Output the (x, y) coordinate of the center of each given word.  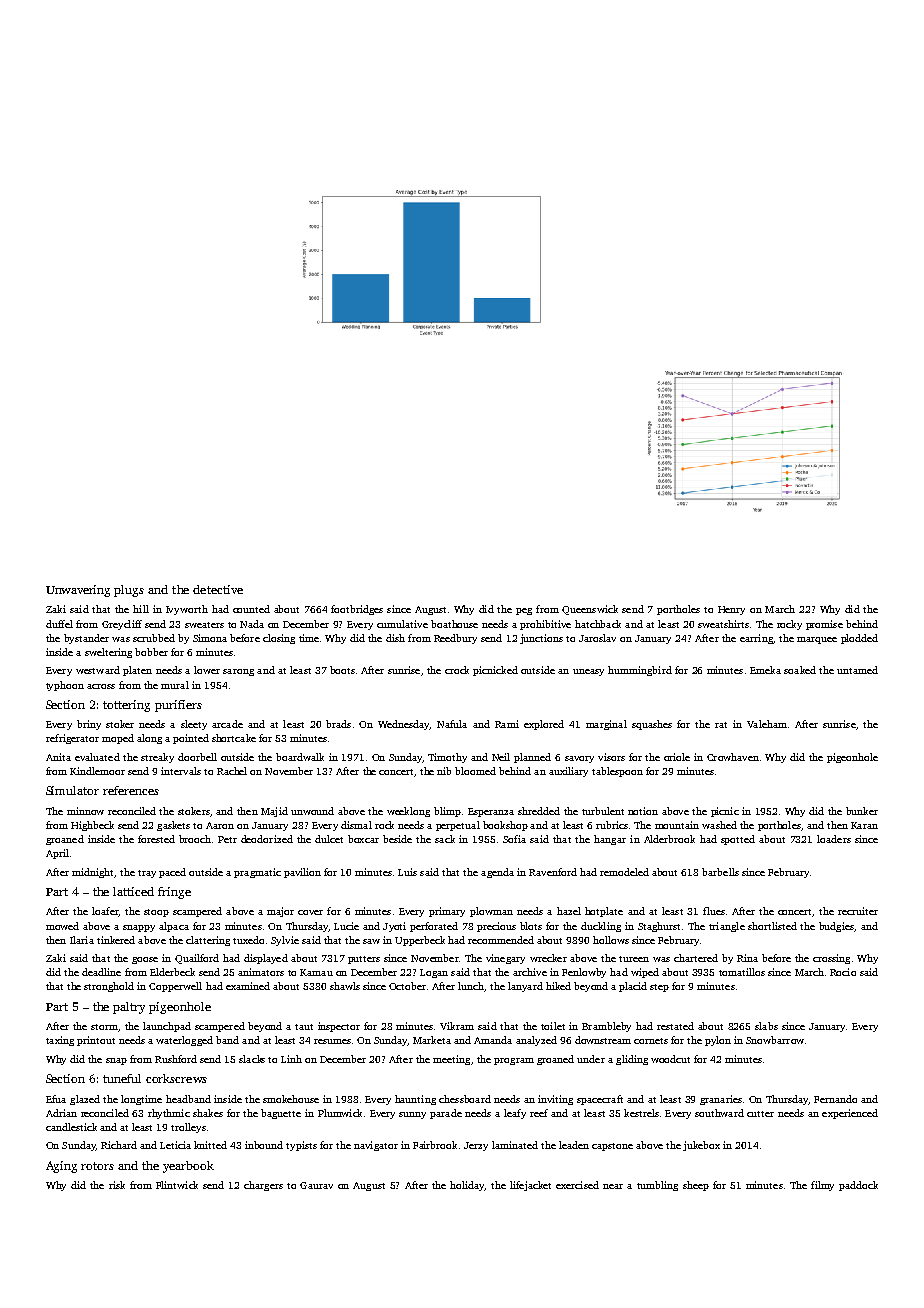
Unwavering (78, 591)
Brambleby (606, 1027)
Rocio (843, 972)
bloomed (475, 771)
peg (524, 611)
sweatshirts (723, 624)
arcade (227, 724)
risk (117, 1185)
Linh (291, 1059)
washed (719, 825)
